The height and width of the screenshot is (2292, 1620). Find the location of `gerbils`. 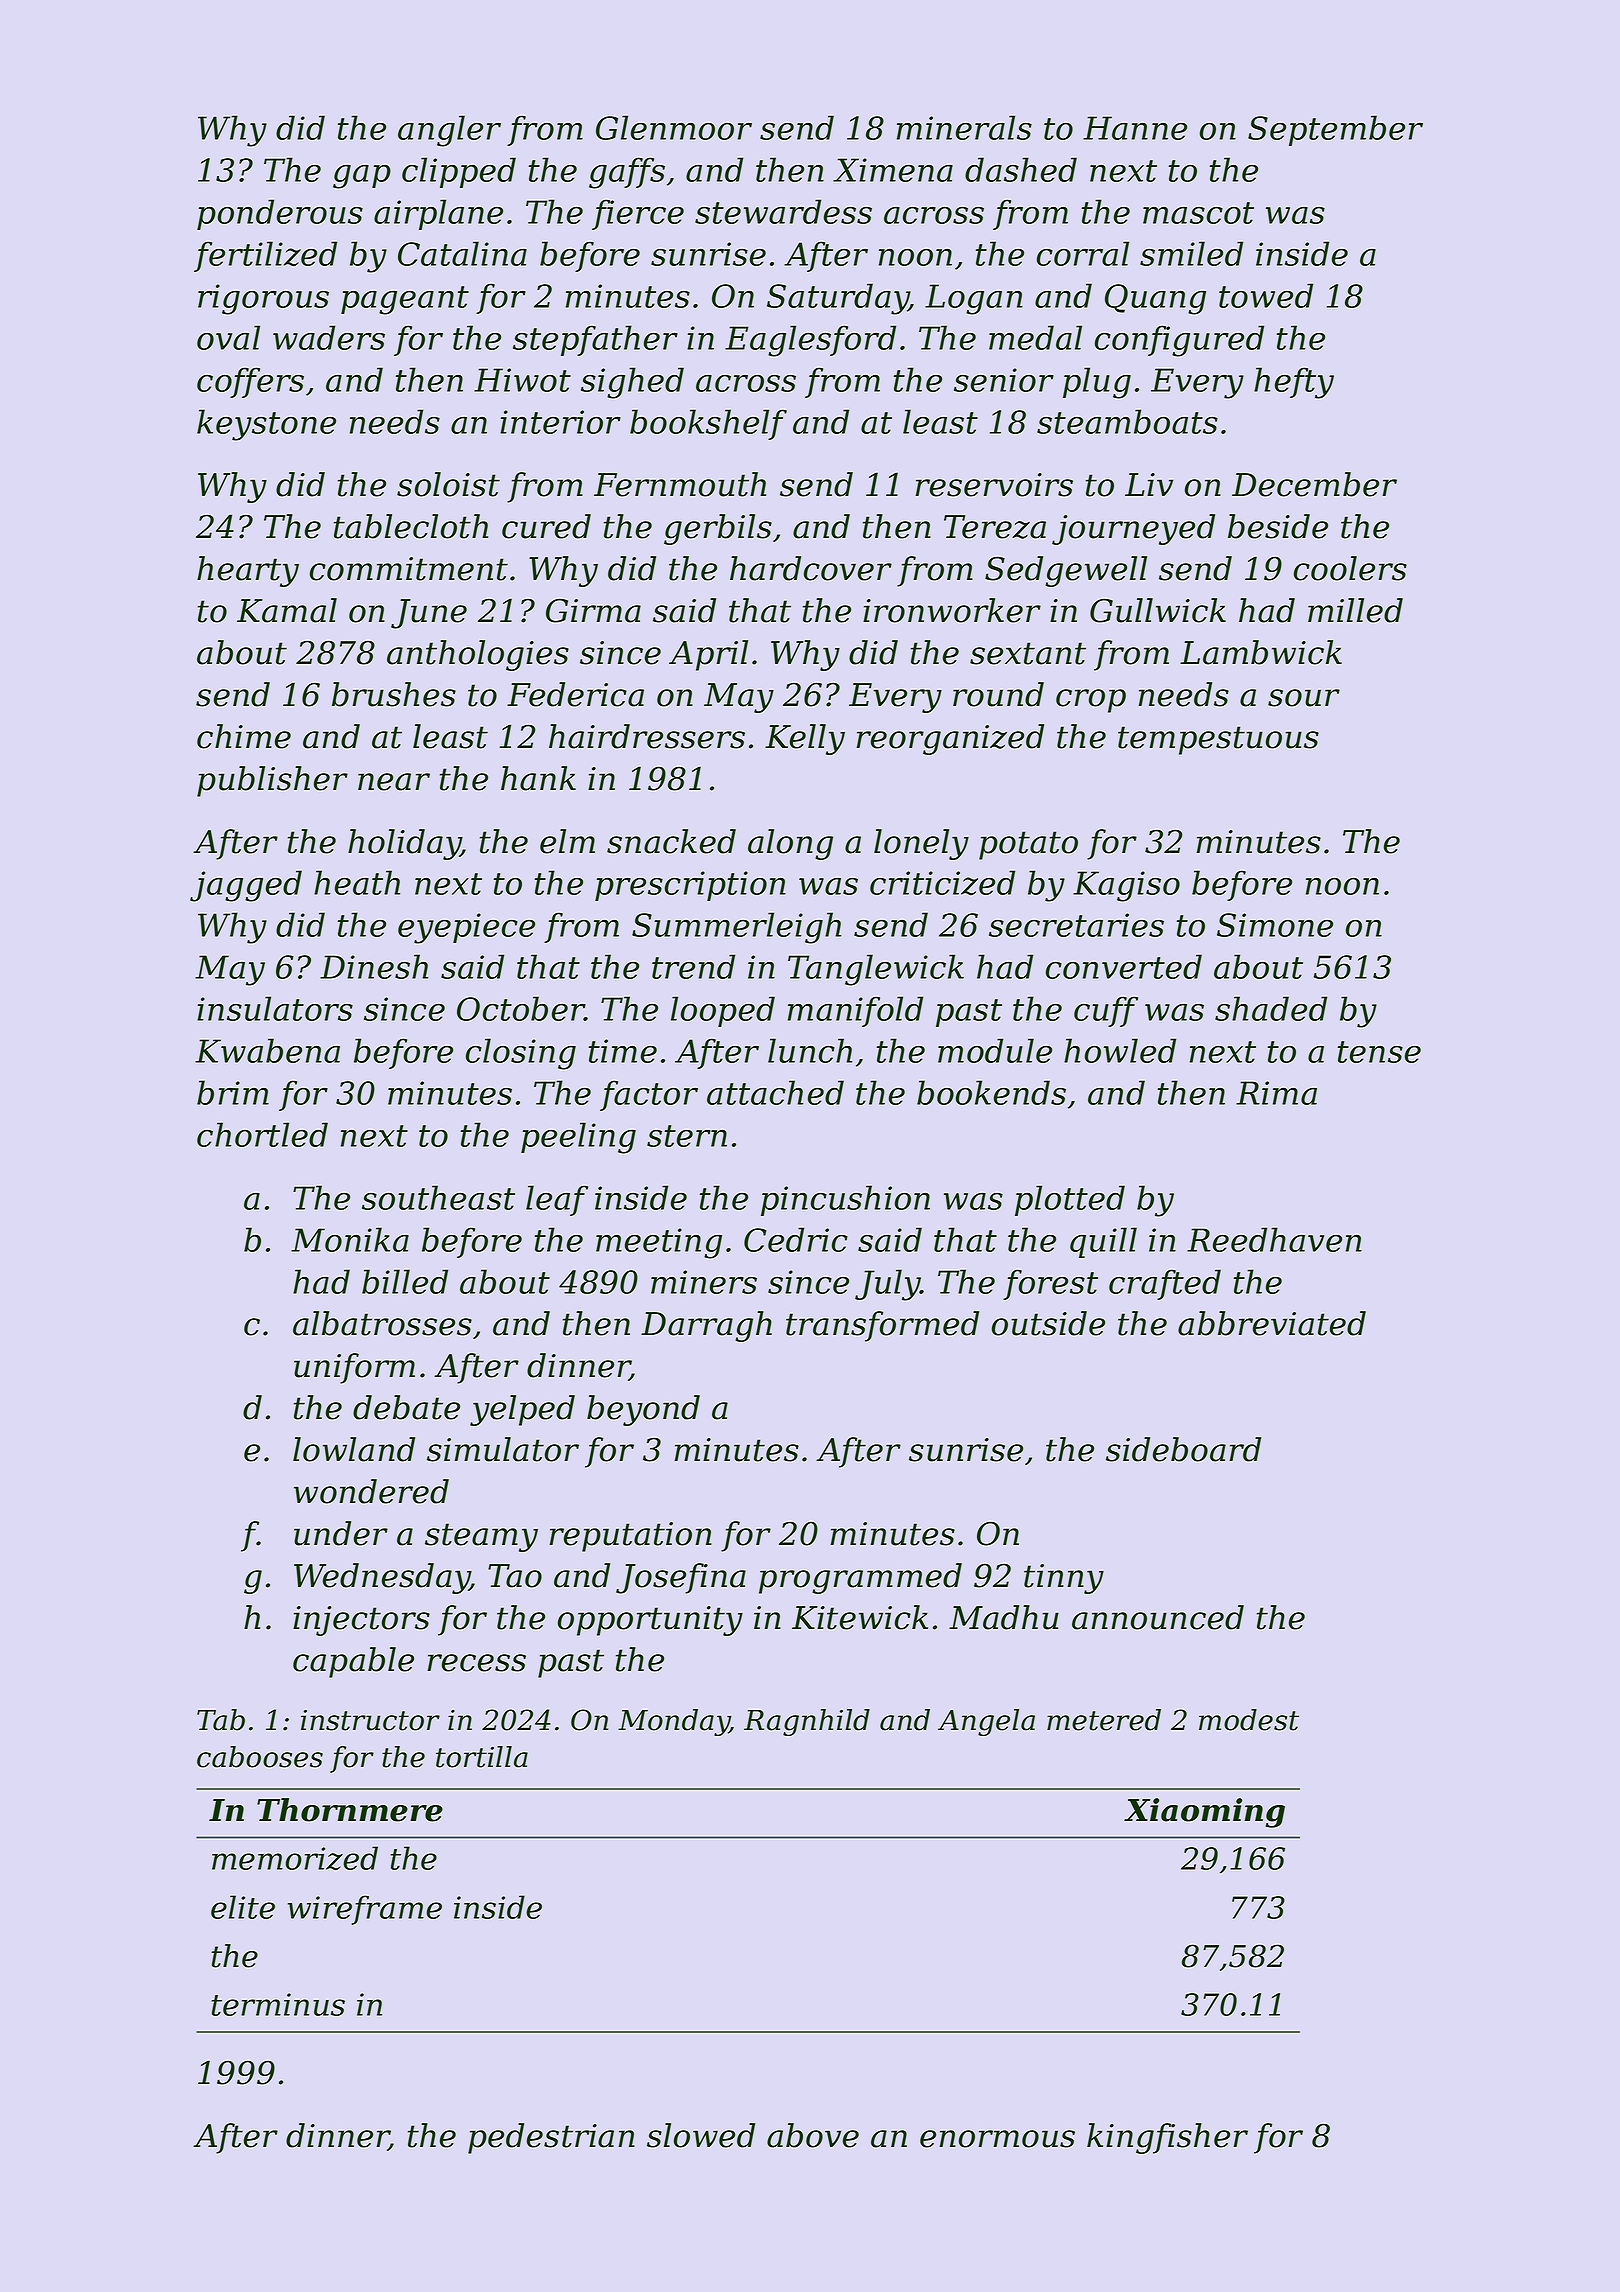

gerbils is located at coordinates (718, 529).
